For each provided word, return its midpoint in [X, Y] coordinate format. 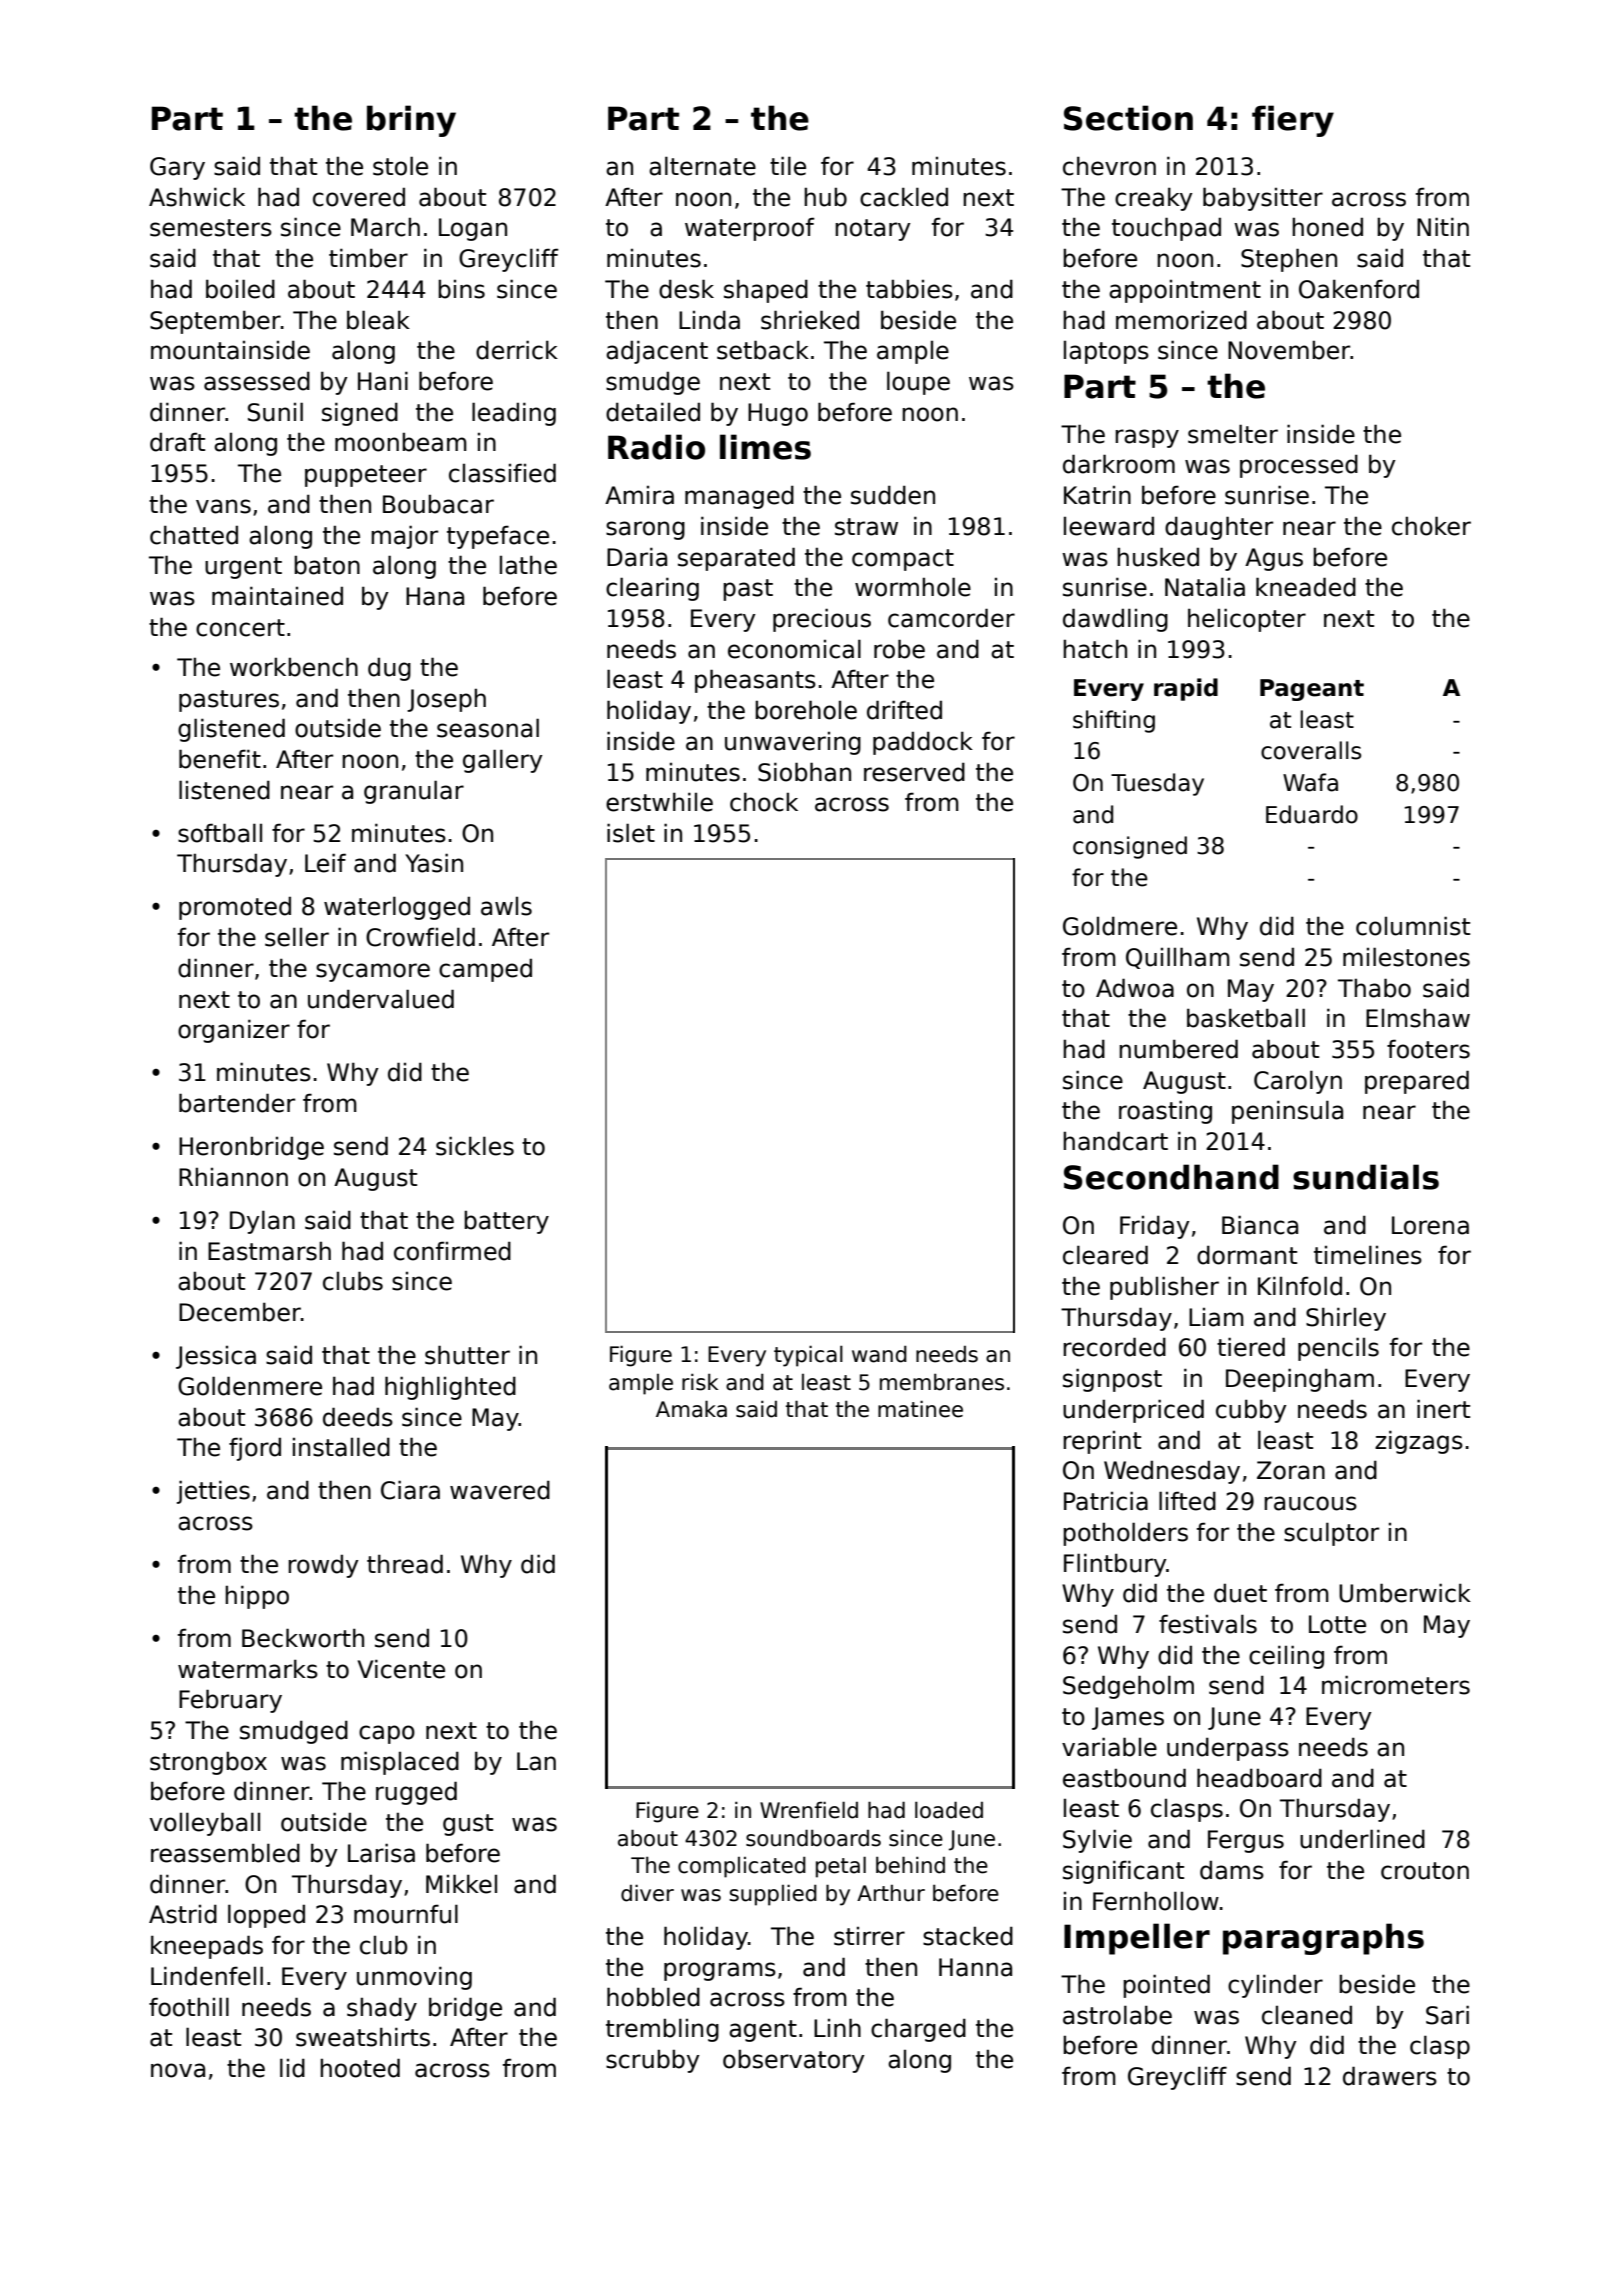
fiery [1293, 121]
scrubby [653, 2061]
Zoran [1291, 1470]
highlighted [450, 1388]
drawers [1390, 2076]
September [215, 322]
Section [1128, 118]
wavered [500, 1490]
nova [178, 2070]
